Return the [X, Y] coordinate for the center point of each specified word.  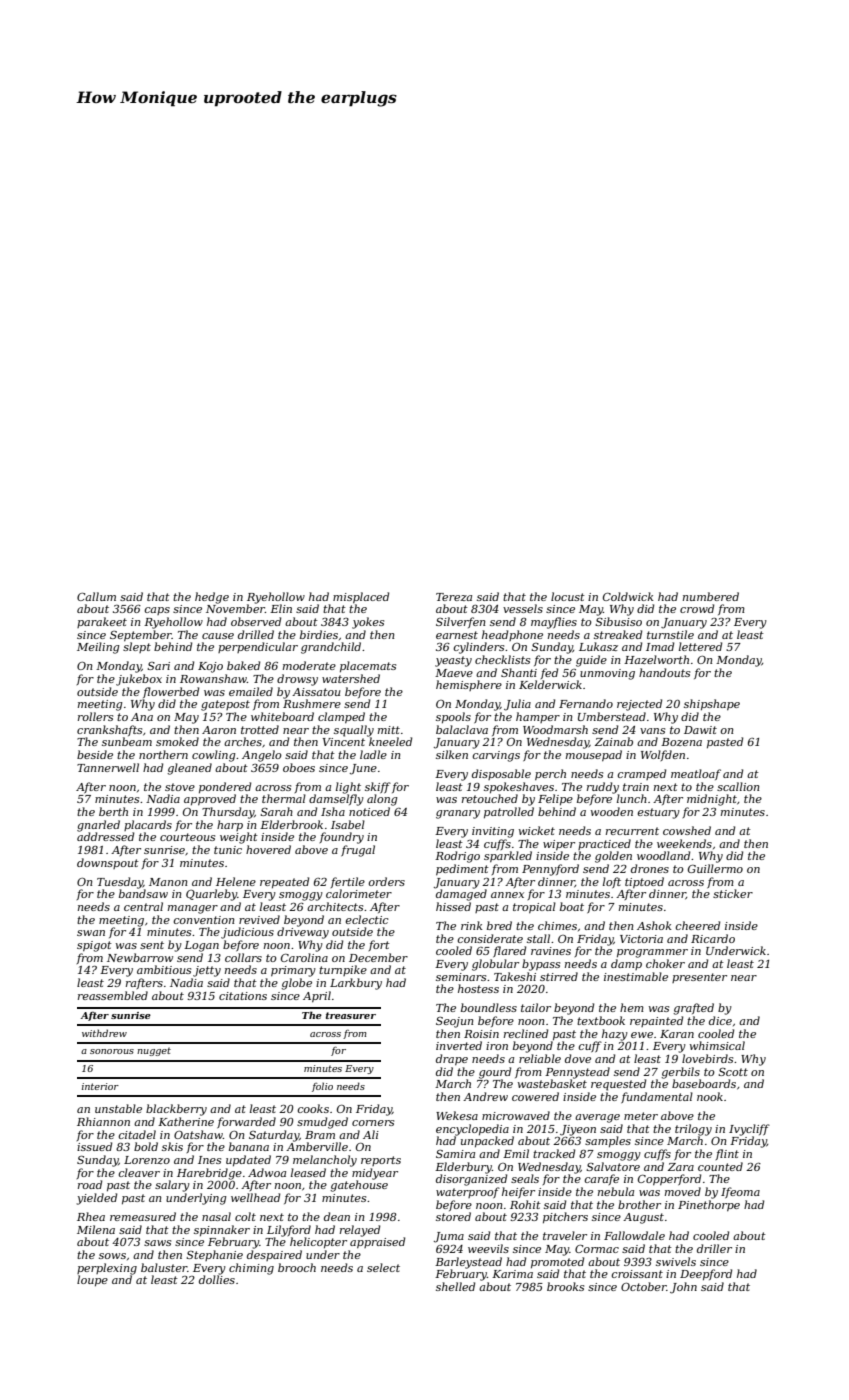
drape [452, 1059]
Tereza [454, 597]
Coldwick [628, 596]
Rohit [525, 1204]
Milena [96, 1229]
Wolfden [663, 755]
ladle [373, 754]
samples [608, 1141]
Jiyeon [578, 1130]
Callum [96, 596]
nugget [154, 1051]
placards [148, 825]
